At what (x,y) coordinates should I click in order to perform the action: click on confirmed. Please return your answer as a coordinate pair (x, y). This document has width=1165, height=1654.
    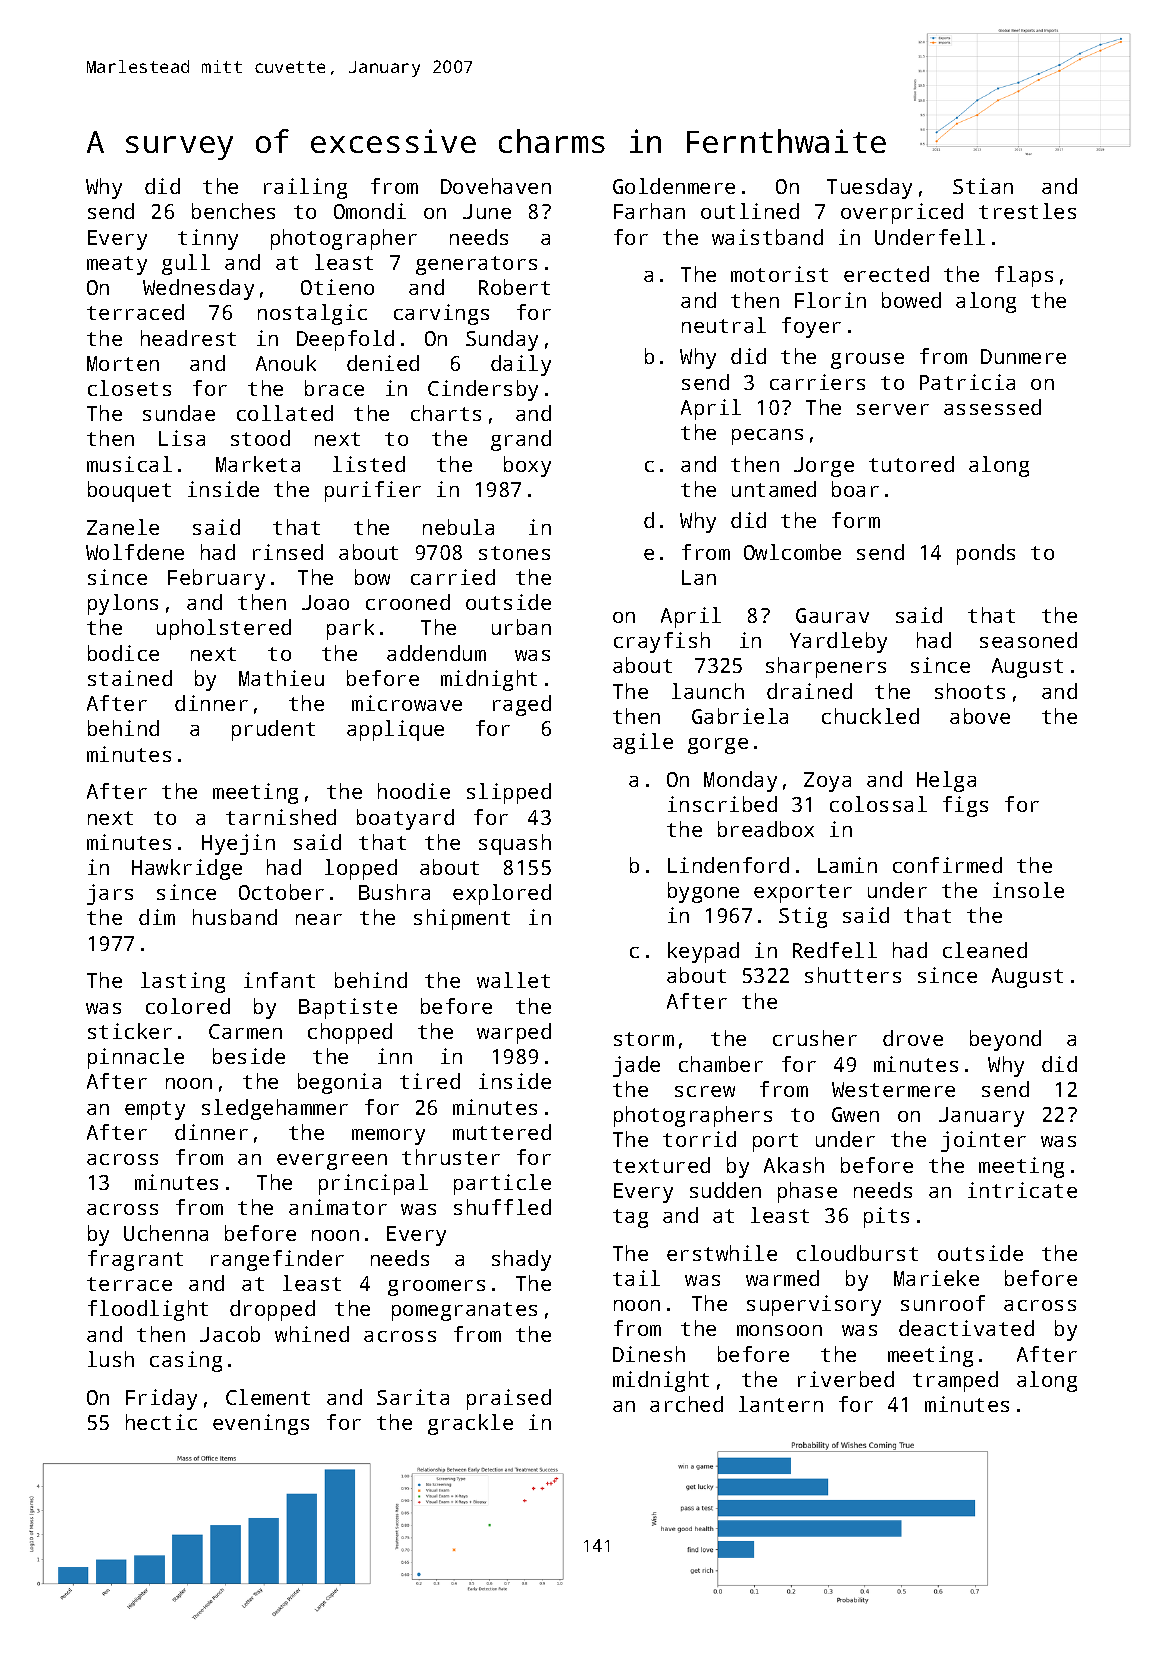
    Looking at the image, I should click on (947, 865).
